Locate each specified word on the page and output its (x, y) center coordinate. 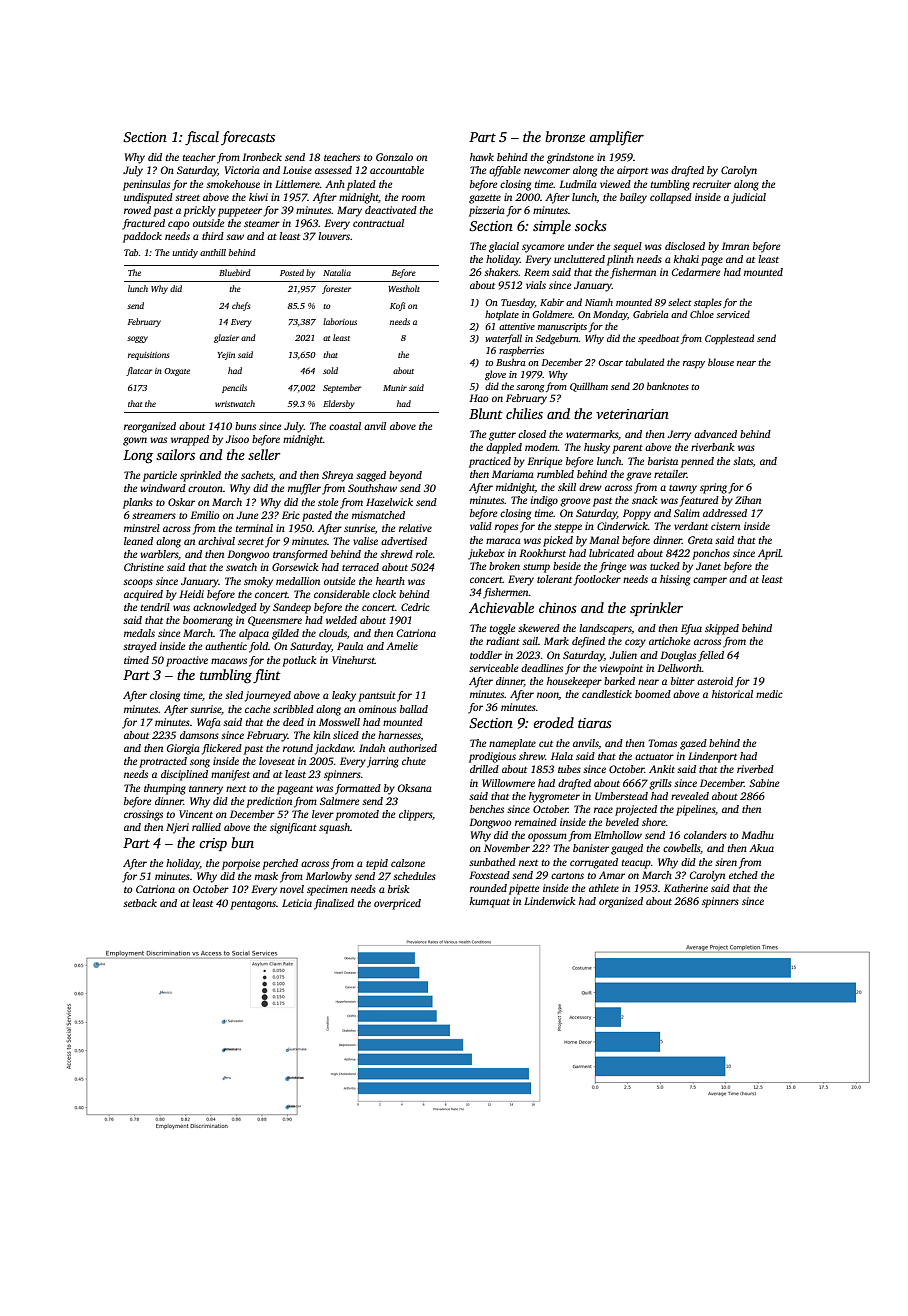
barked (619, 681)
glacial (504, 247)
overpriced (397, 904)
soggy (137, 339)
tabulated (644, 362)
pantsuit (377, 696)
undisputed (148, 198)
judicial (748, 198)
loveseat (277, 761)
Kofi (397, 306)
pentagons (253, 905)
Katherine (686, 888)
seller (264, 454)
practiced (490, 462)
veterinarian (632, 414)
